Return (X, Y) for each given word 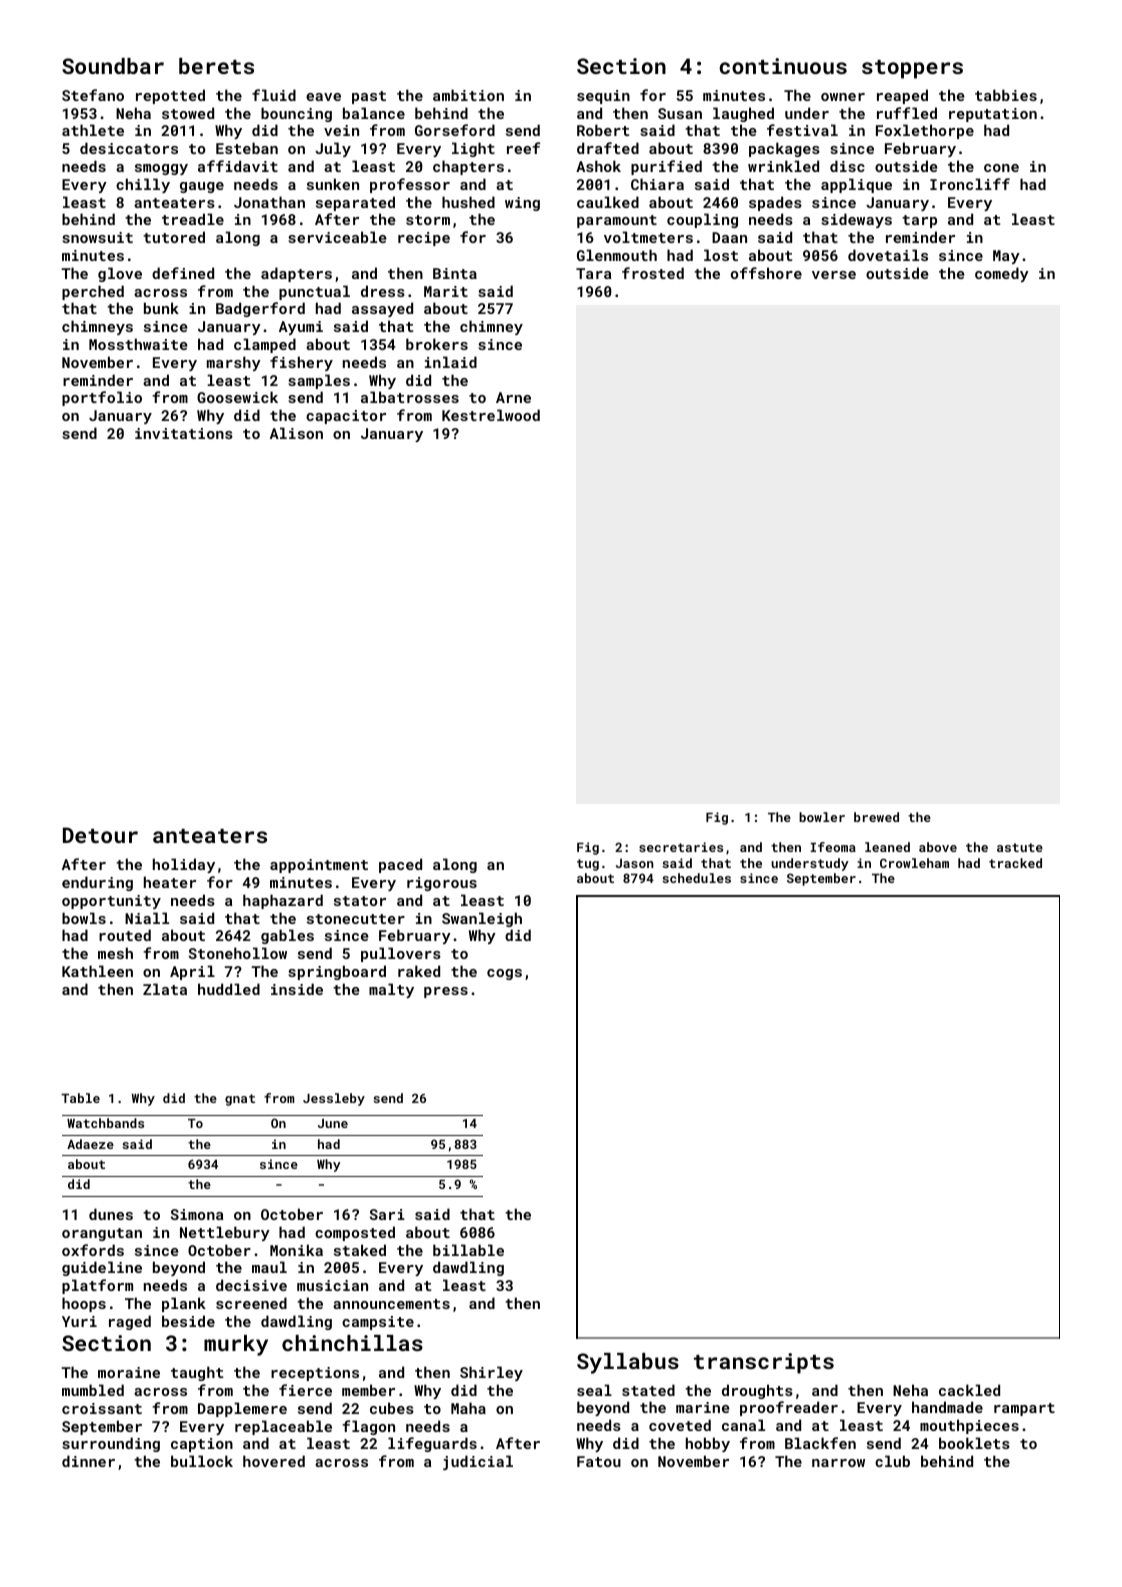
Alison (296, 433)
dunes (111, 1214)
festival (802, 130)
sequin (603, 97)
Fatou (599, 1461)
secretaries (681, 847)
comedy (1002, 274)
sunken (333, 184)
